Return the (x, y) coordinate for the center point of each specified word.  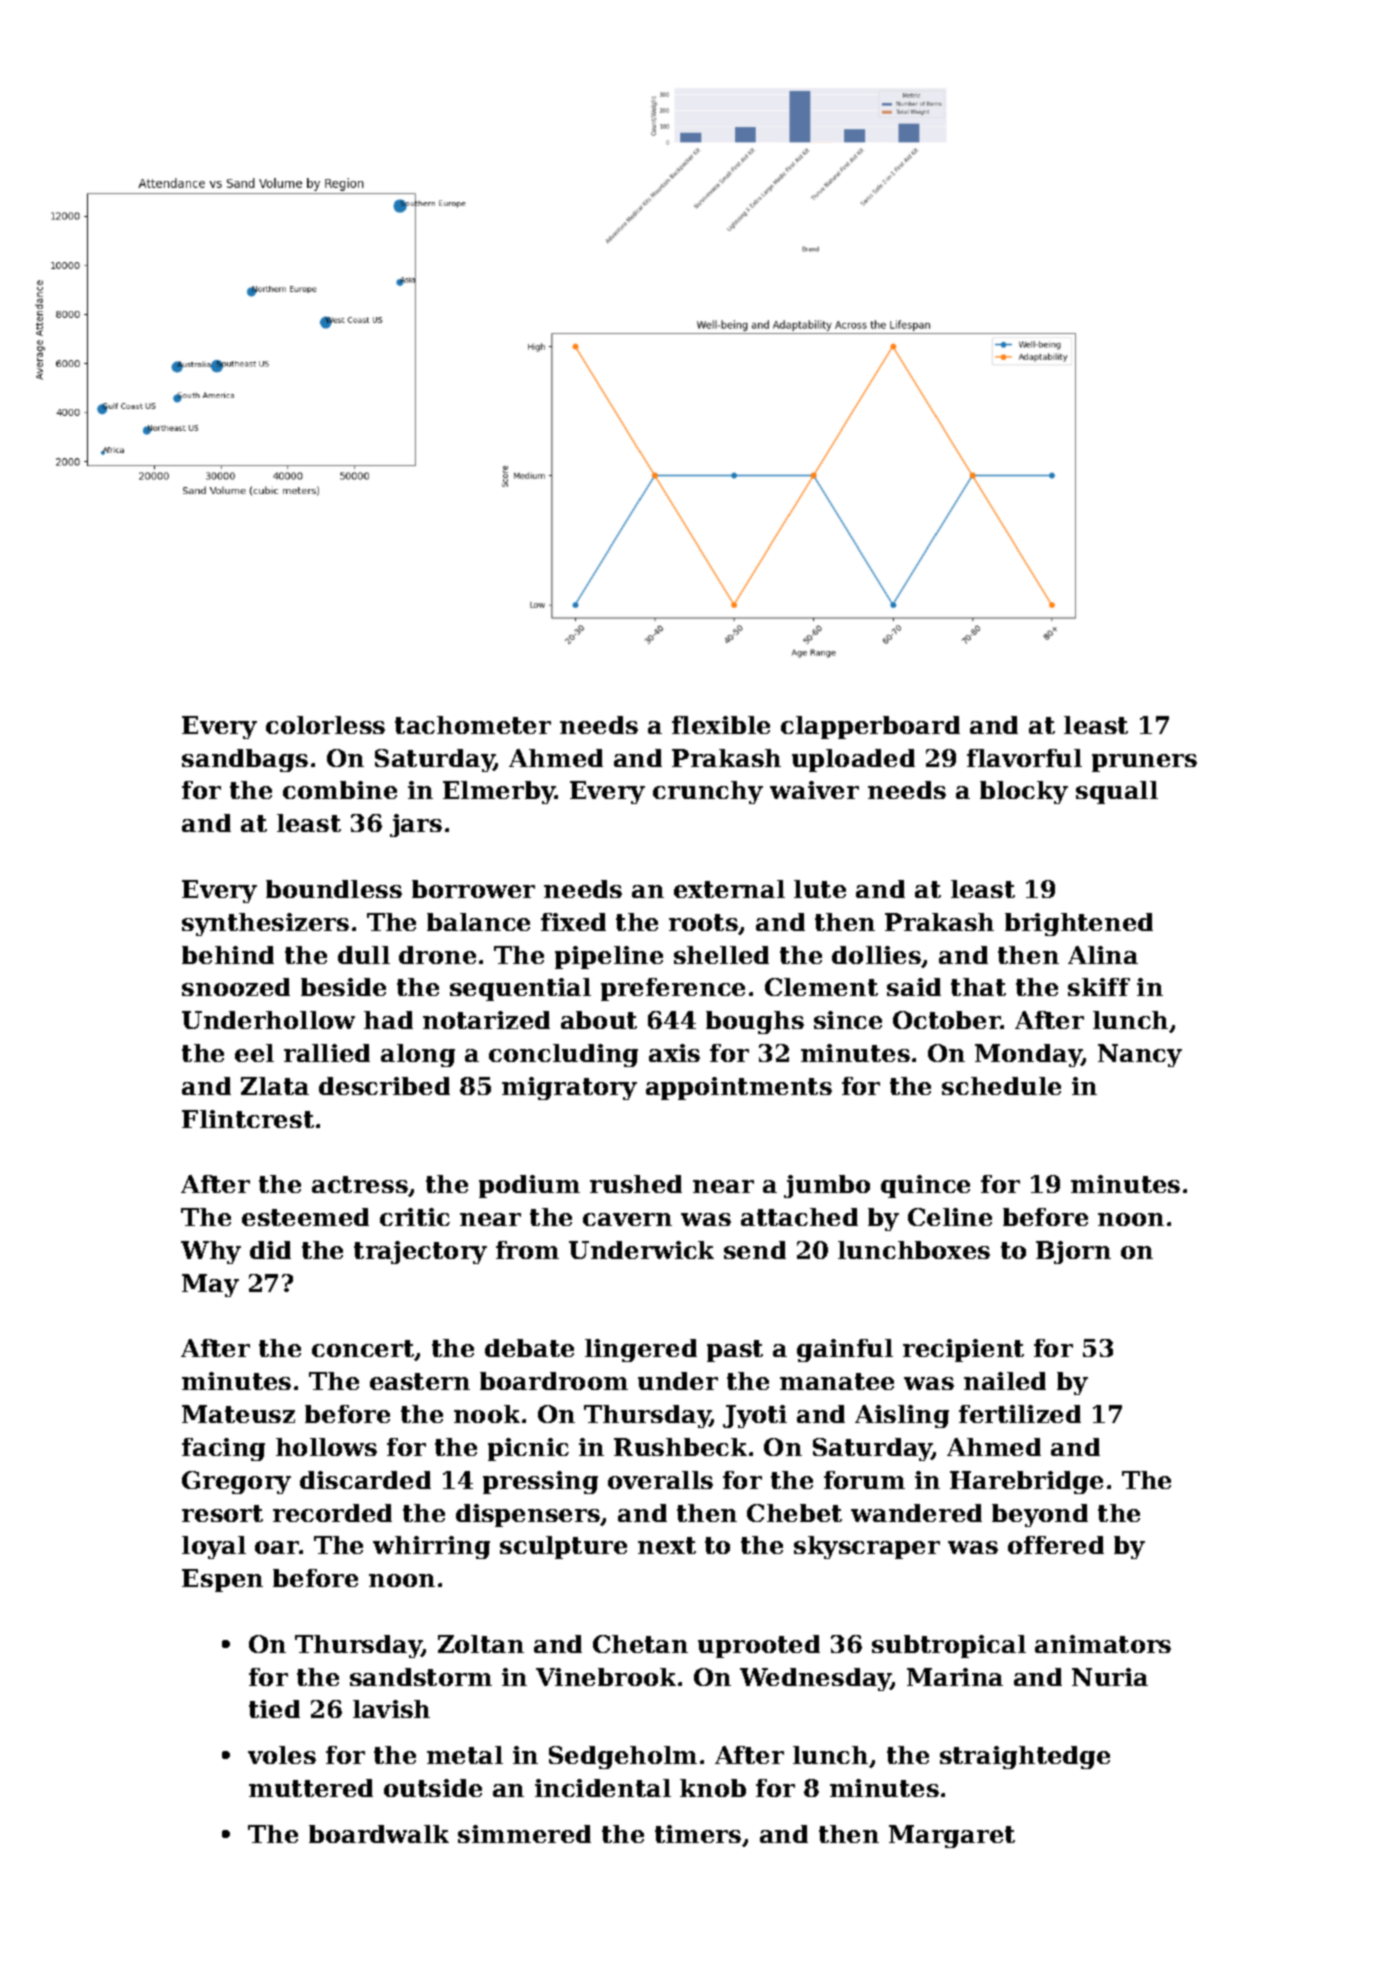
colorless (325, 725)
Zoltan (481, 1644)
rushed (636, 1184)
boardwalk (379, 1834)
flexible (721, 725)
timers (698, 1834)
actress (360, 1184)
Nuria (1110, 1677)
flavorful (1024, 758)
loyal (214, 1547)
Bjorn (1073, 1252)
